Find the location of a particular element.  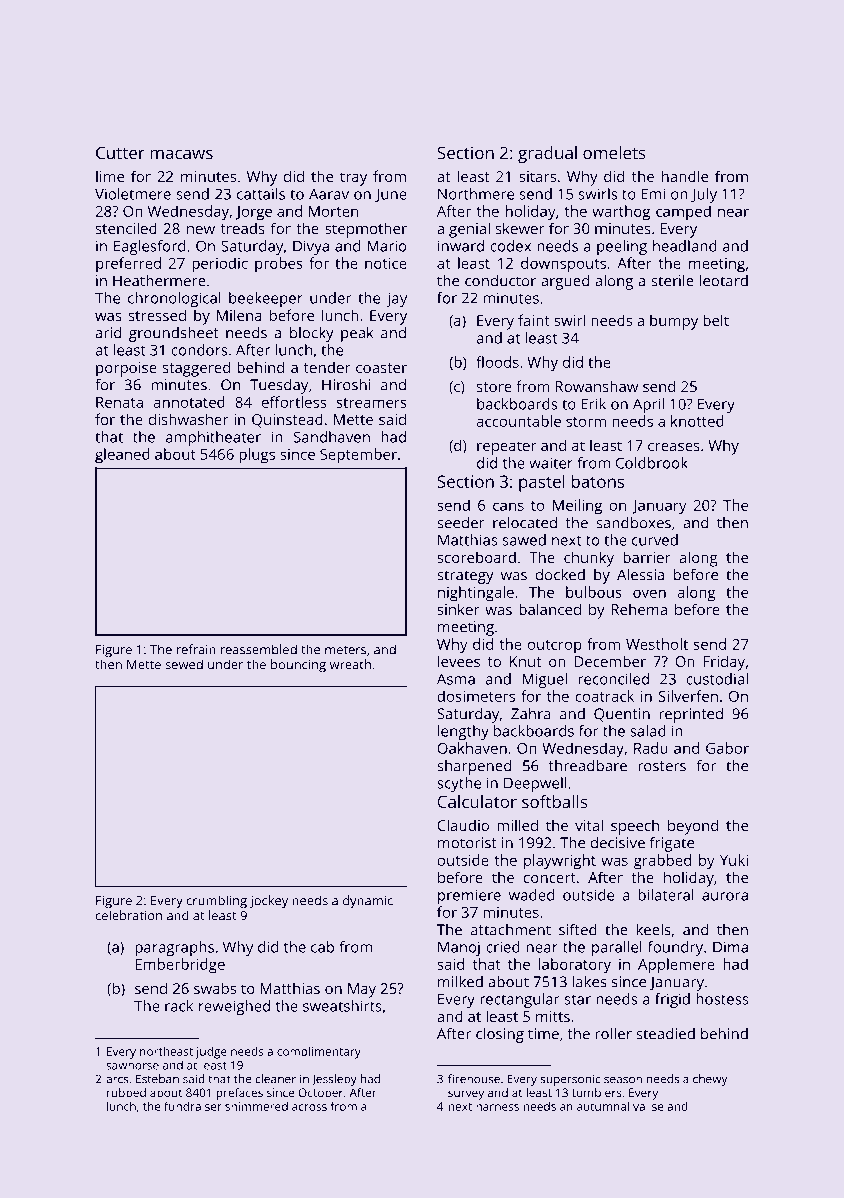

reprinted is located at coordinates (691, 715).
